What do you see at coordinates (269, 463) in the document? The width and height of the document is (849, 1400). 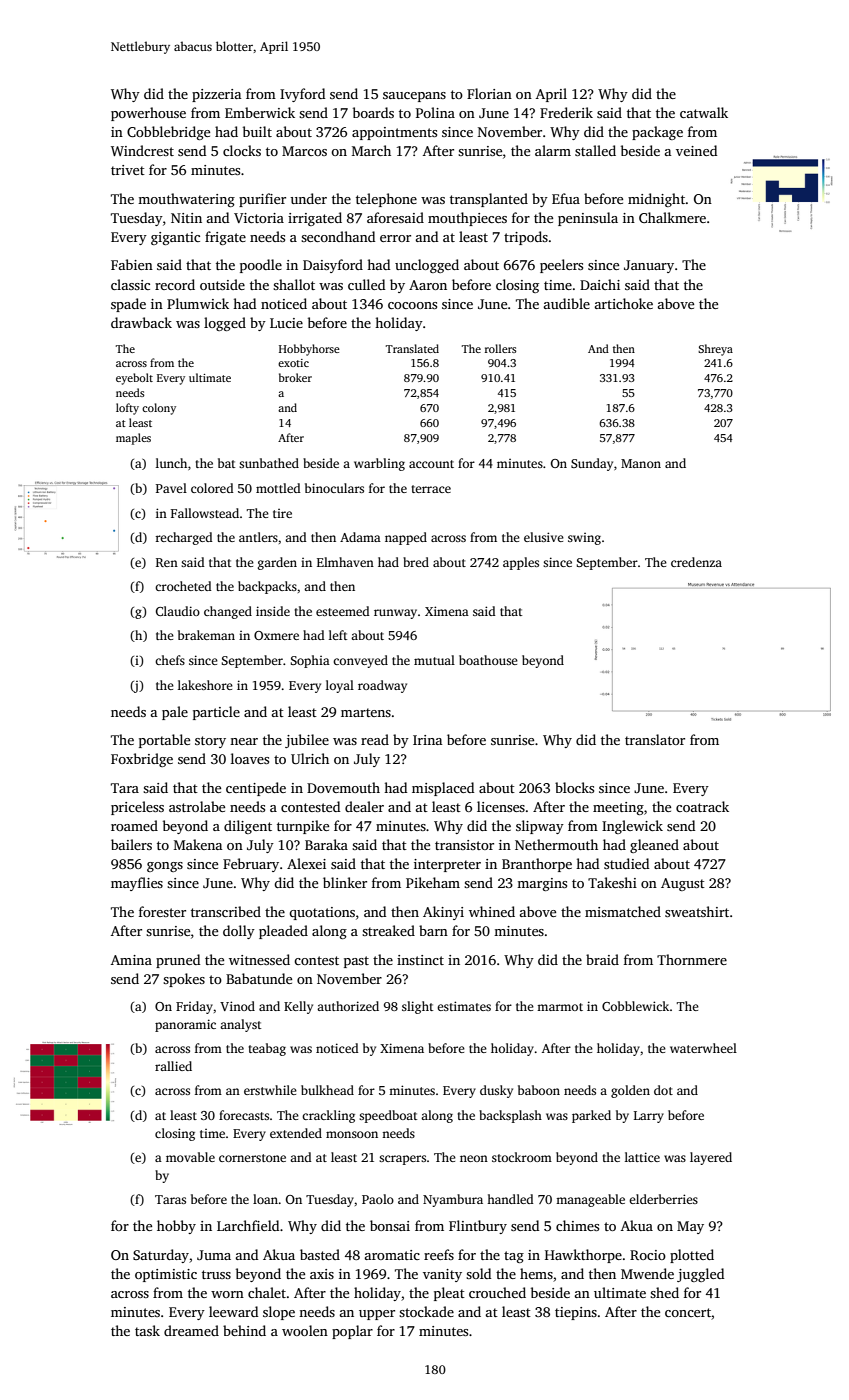 I see `sunbathed` at bounding box center [269, 463].
